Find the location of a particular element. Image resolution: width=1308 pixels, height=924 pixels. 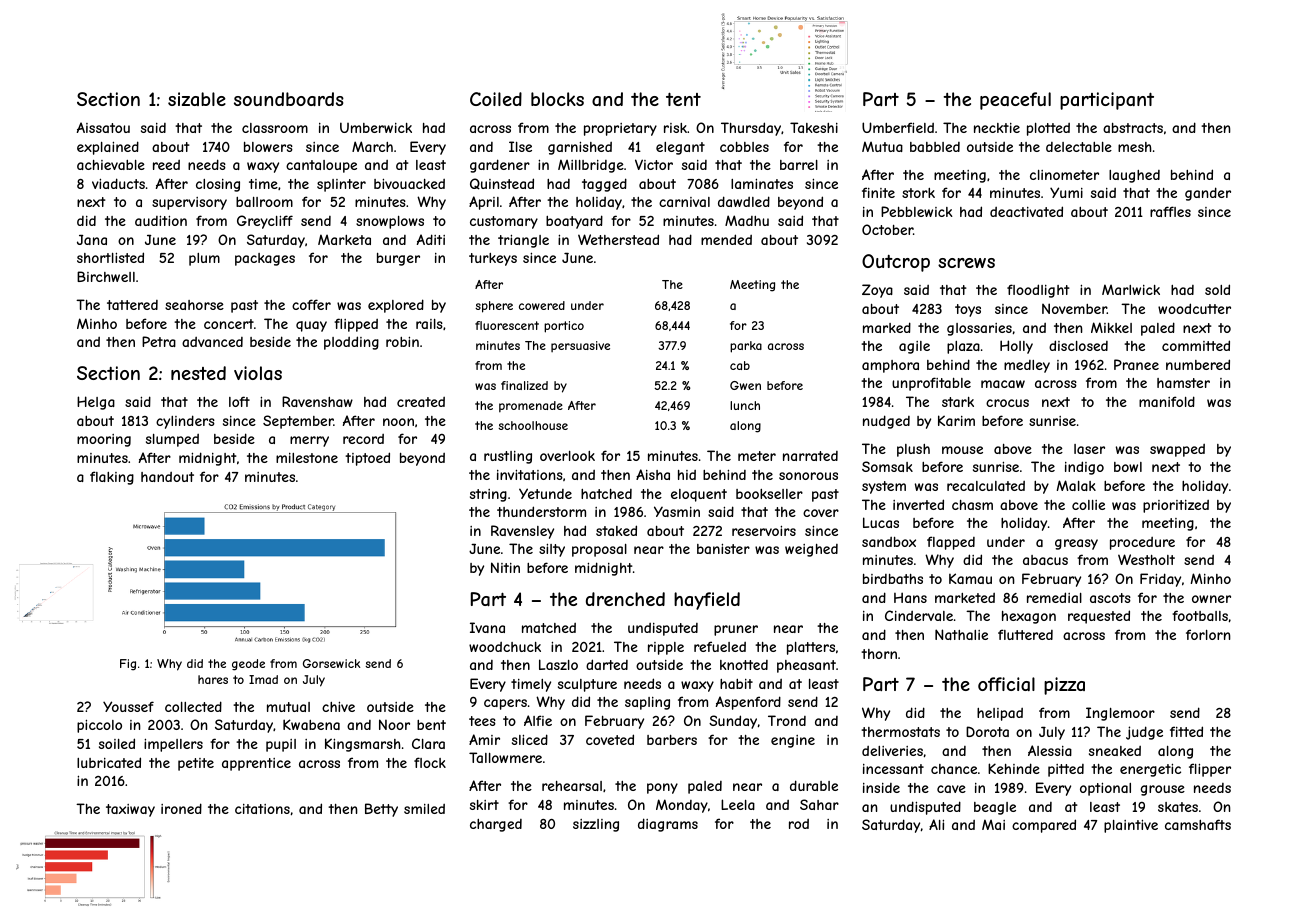

Coiled is located at coordinates (496, 99).
